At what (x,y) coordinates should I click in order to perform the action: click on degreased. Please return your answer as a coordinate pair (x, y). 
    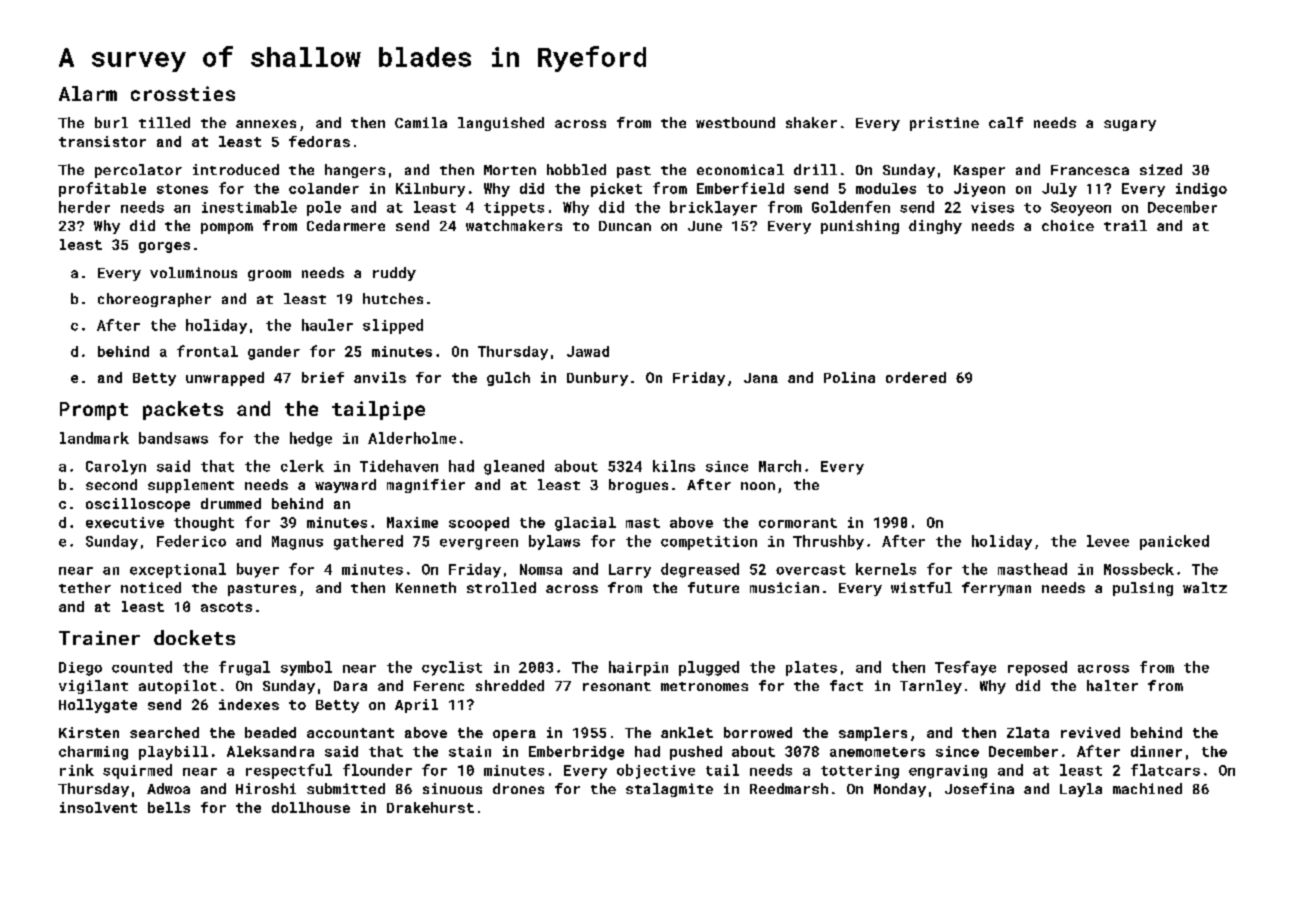
    Looking at the image, I should click on (700, 570).
